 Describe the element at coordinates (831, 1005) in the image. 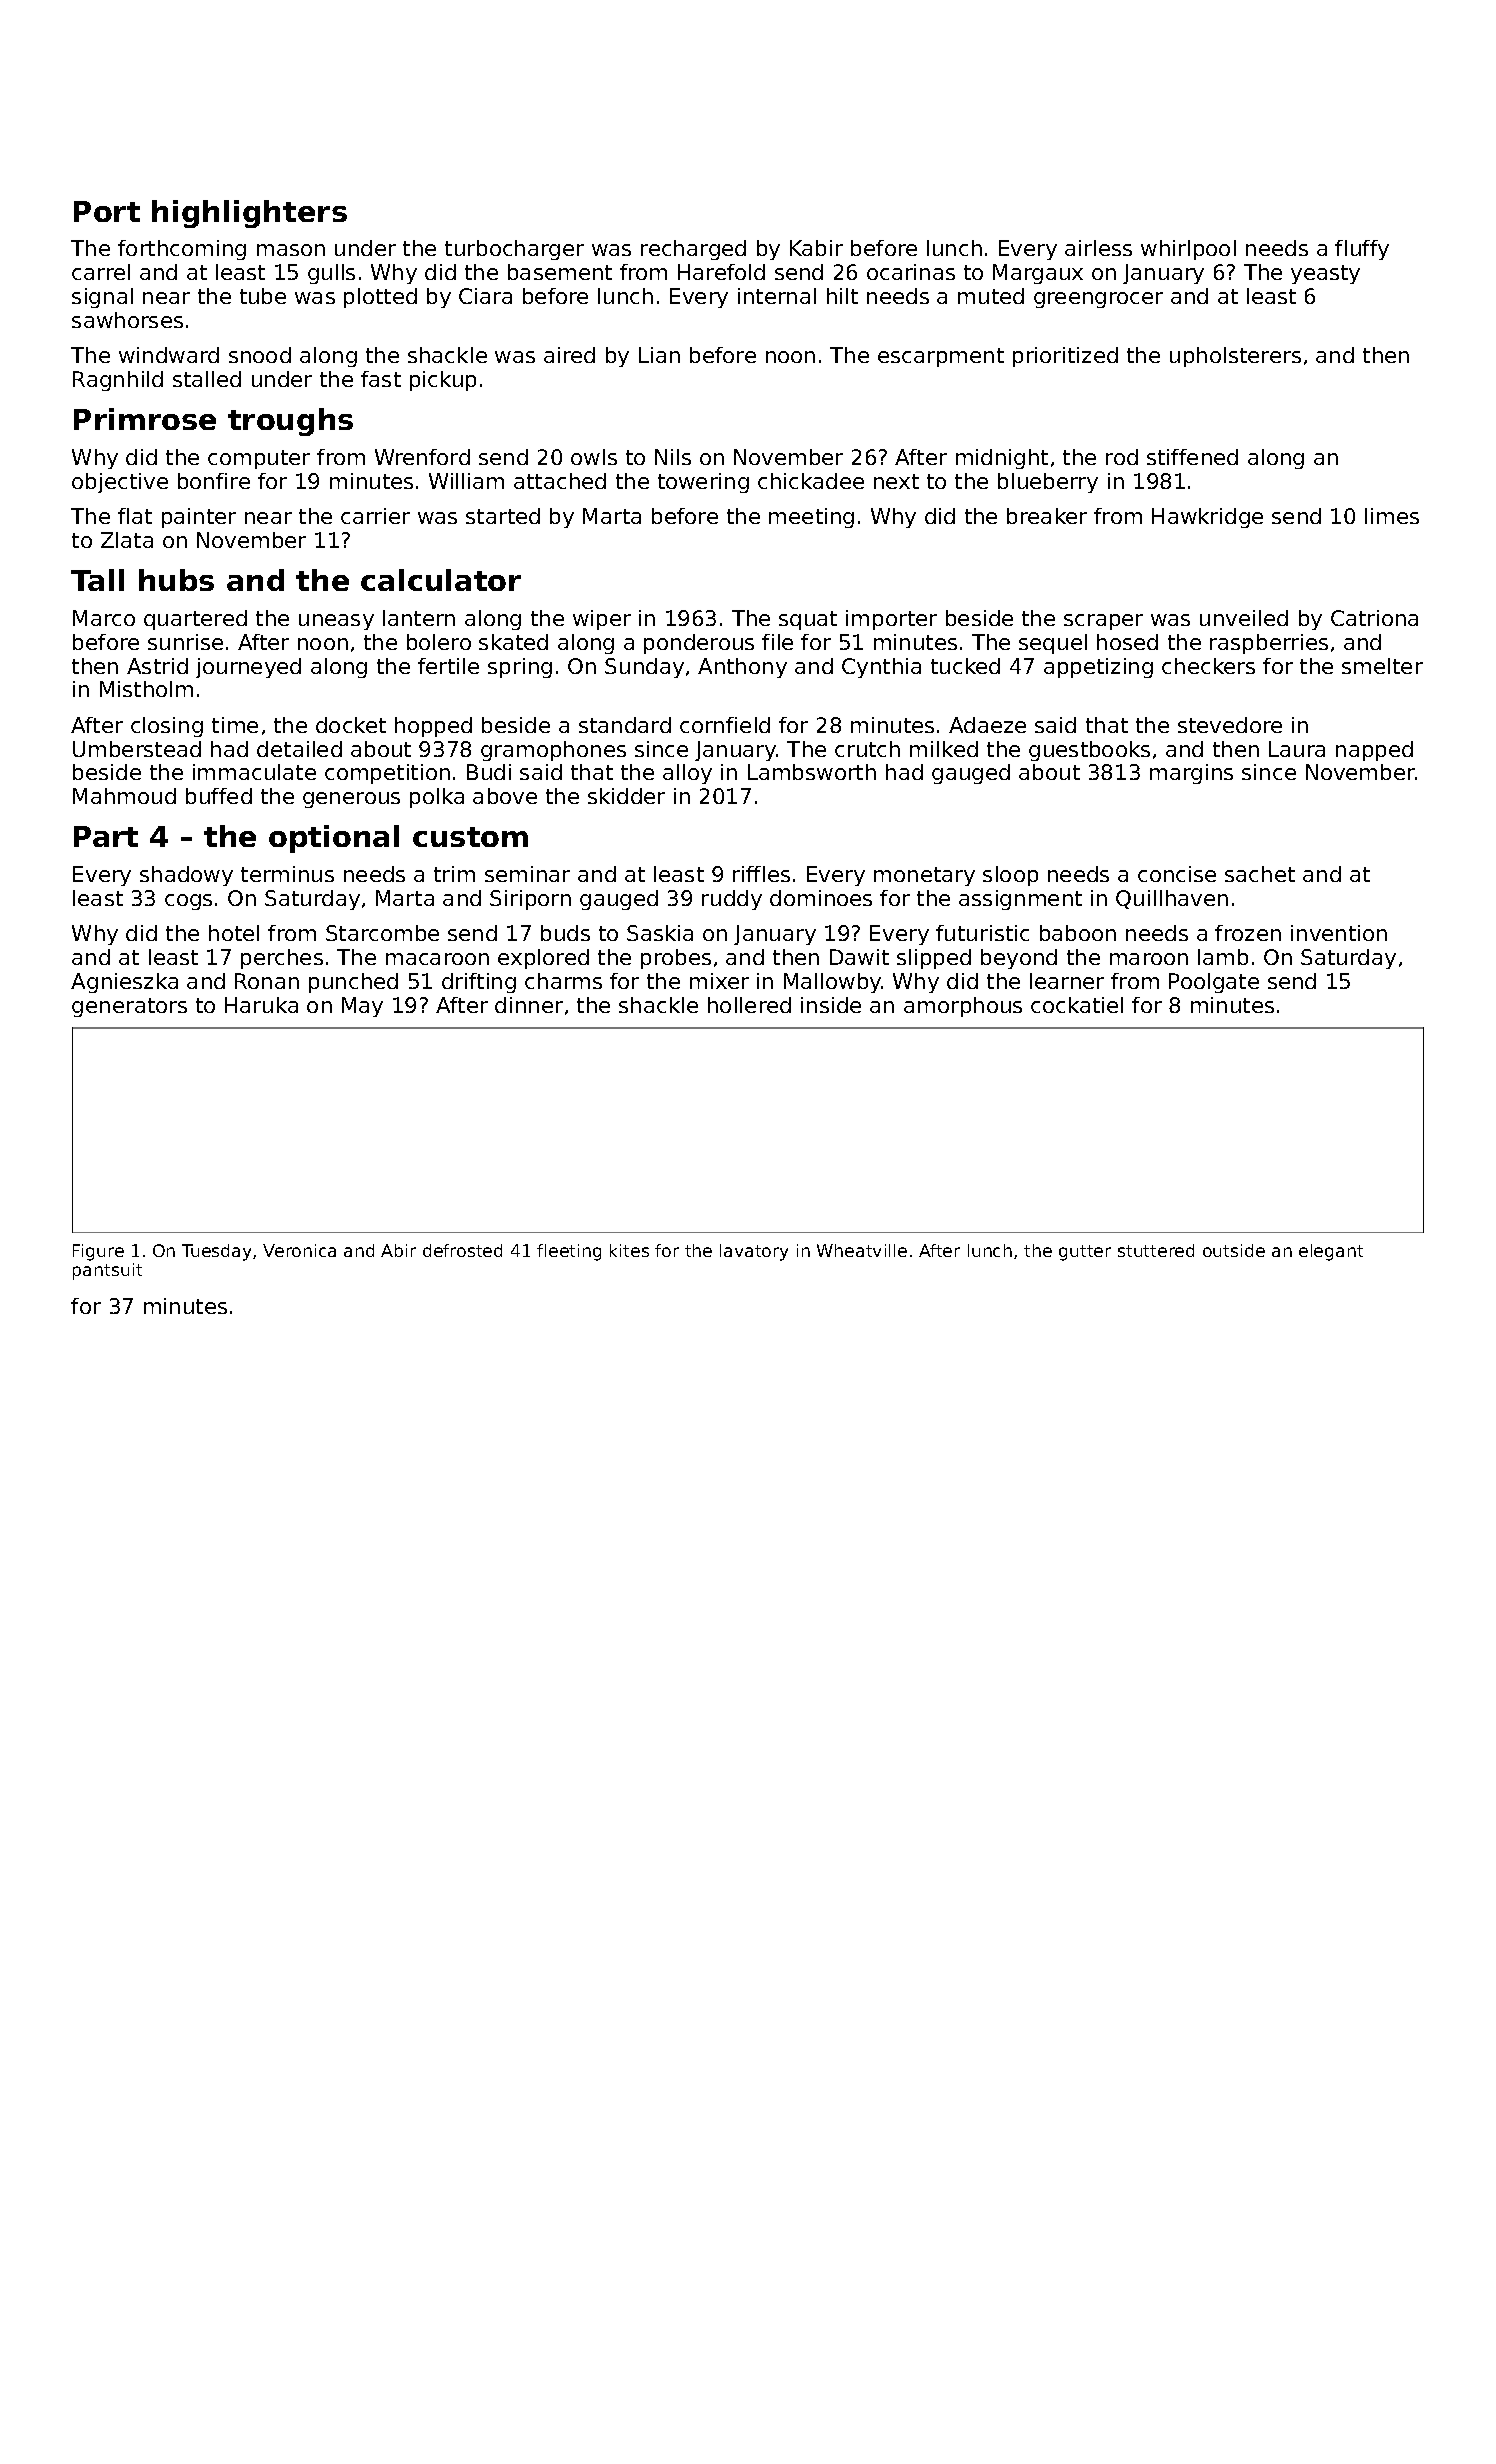

I see `inside` at that location.
